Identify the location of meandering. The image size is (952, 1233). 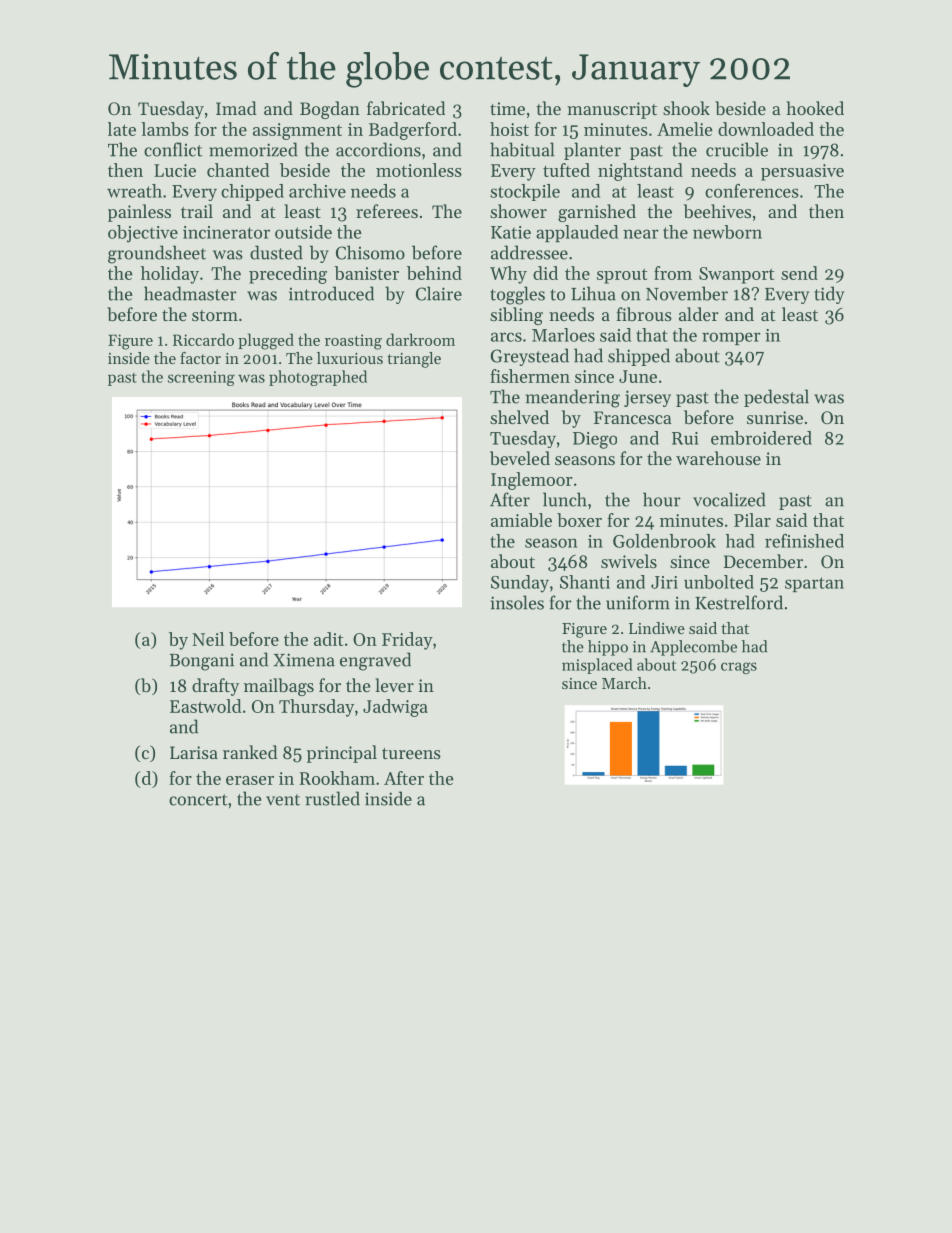
(573, 398).
